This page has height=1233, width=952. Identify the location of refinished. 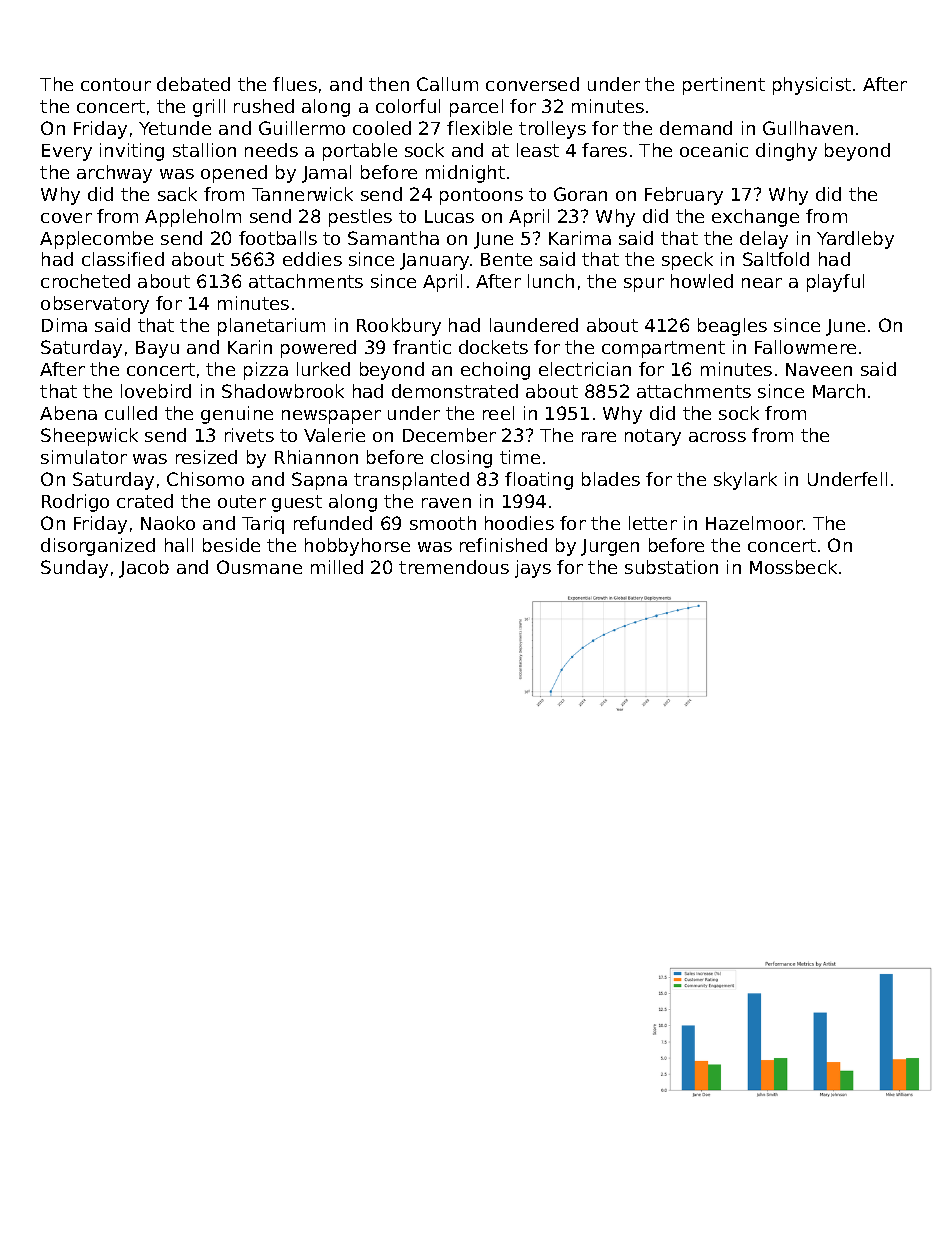
(503, 545).
